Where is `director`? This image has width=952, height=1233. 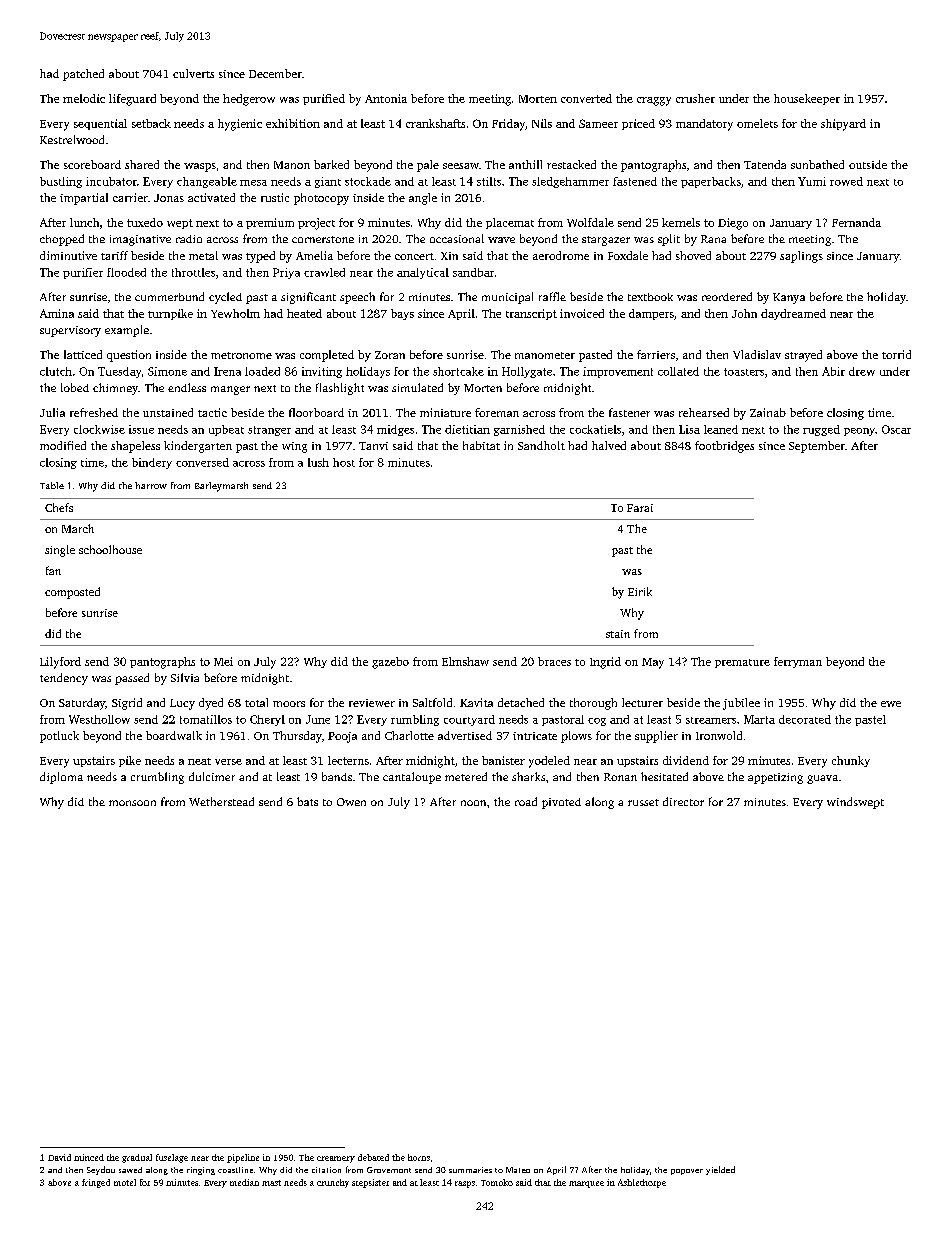 director is located at coordinates (683, 801).
